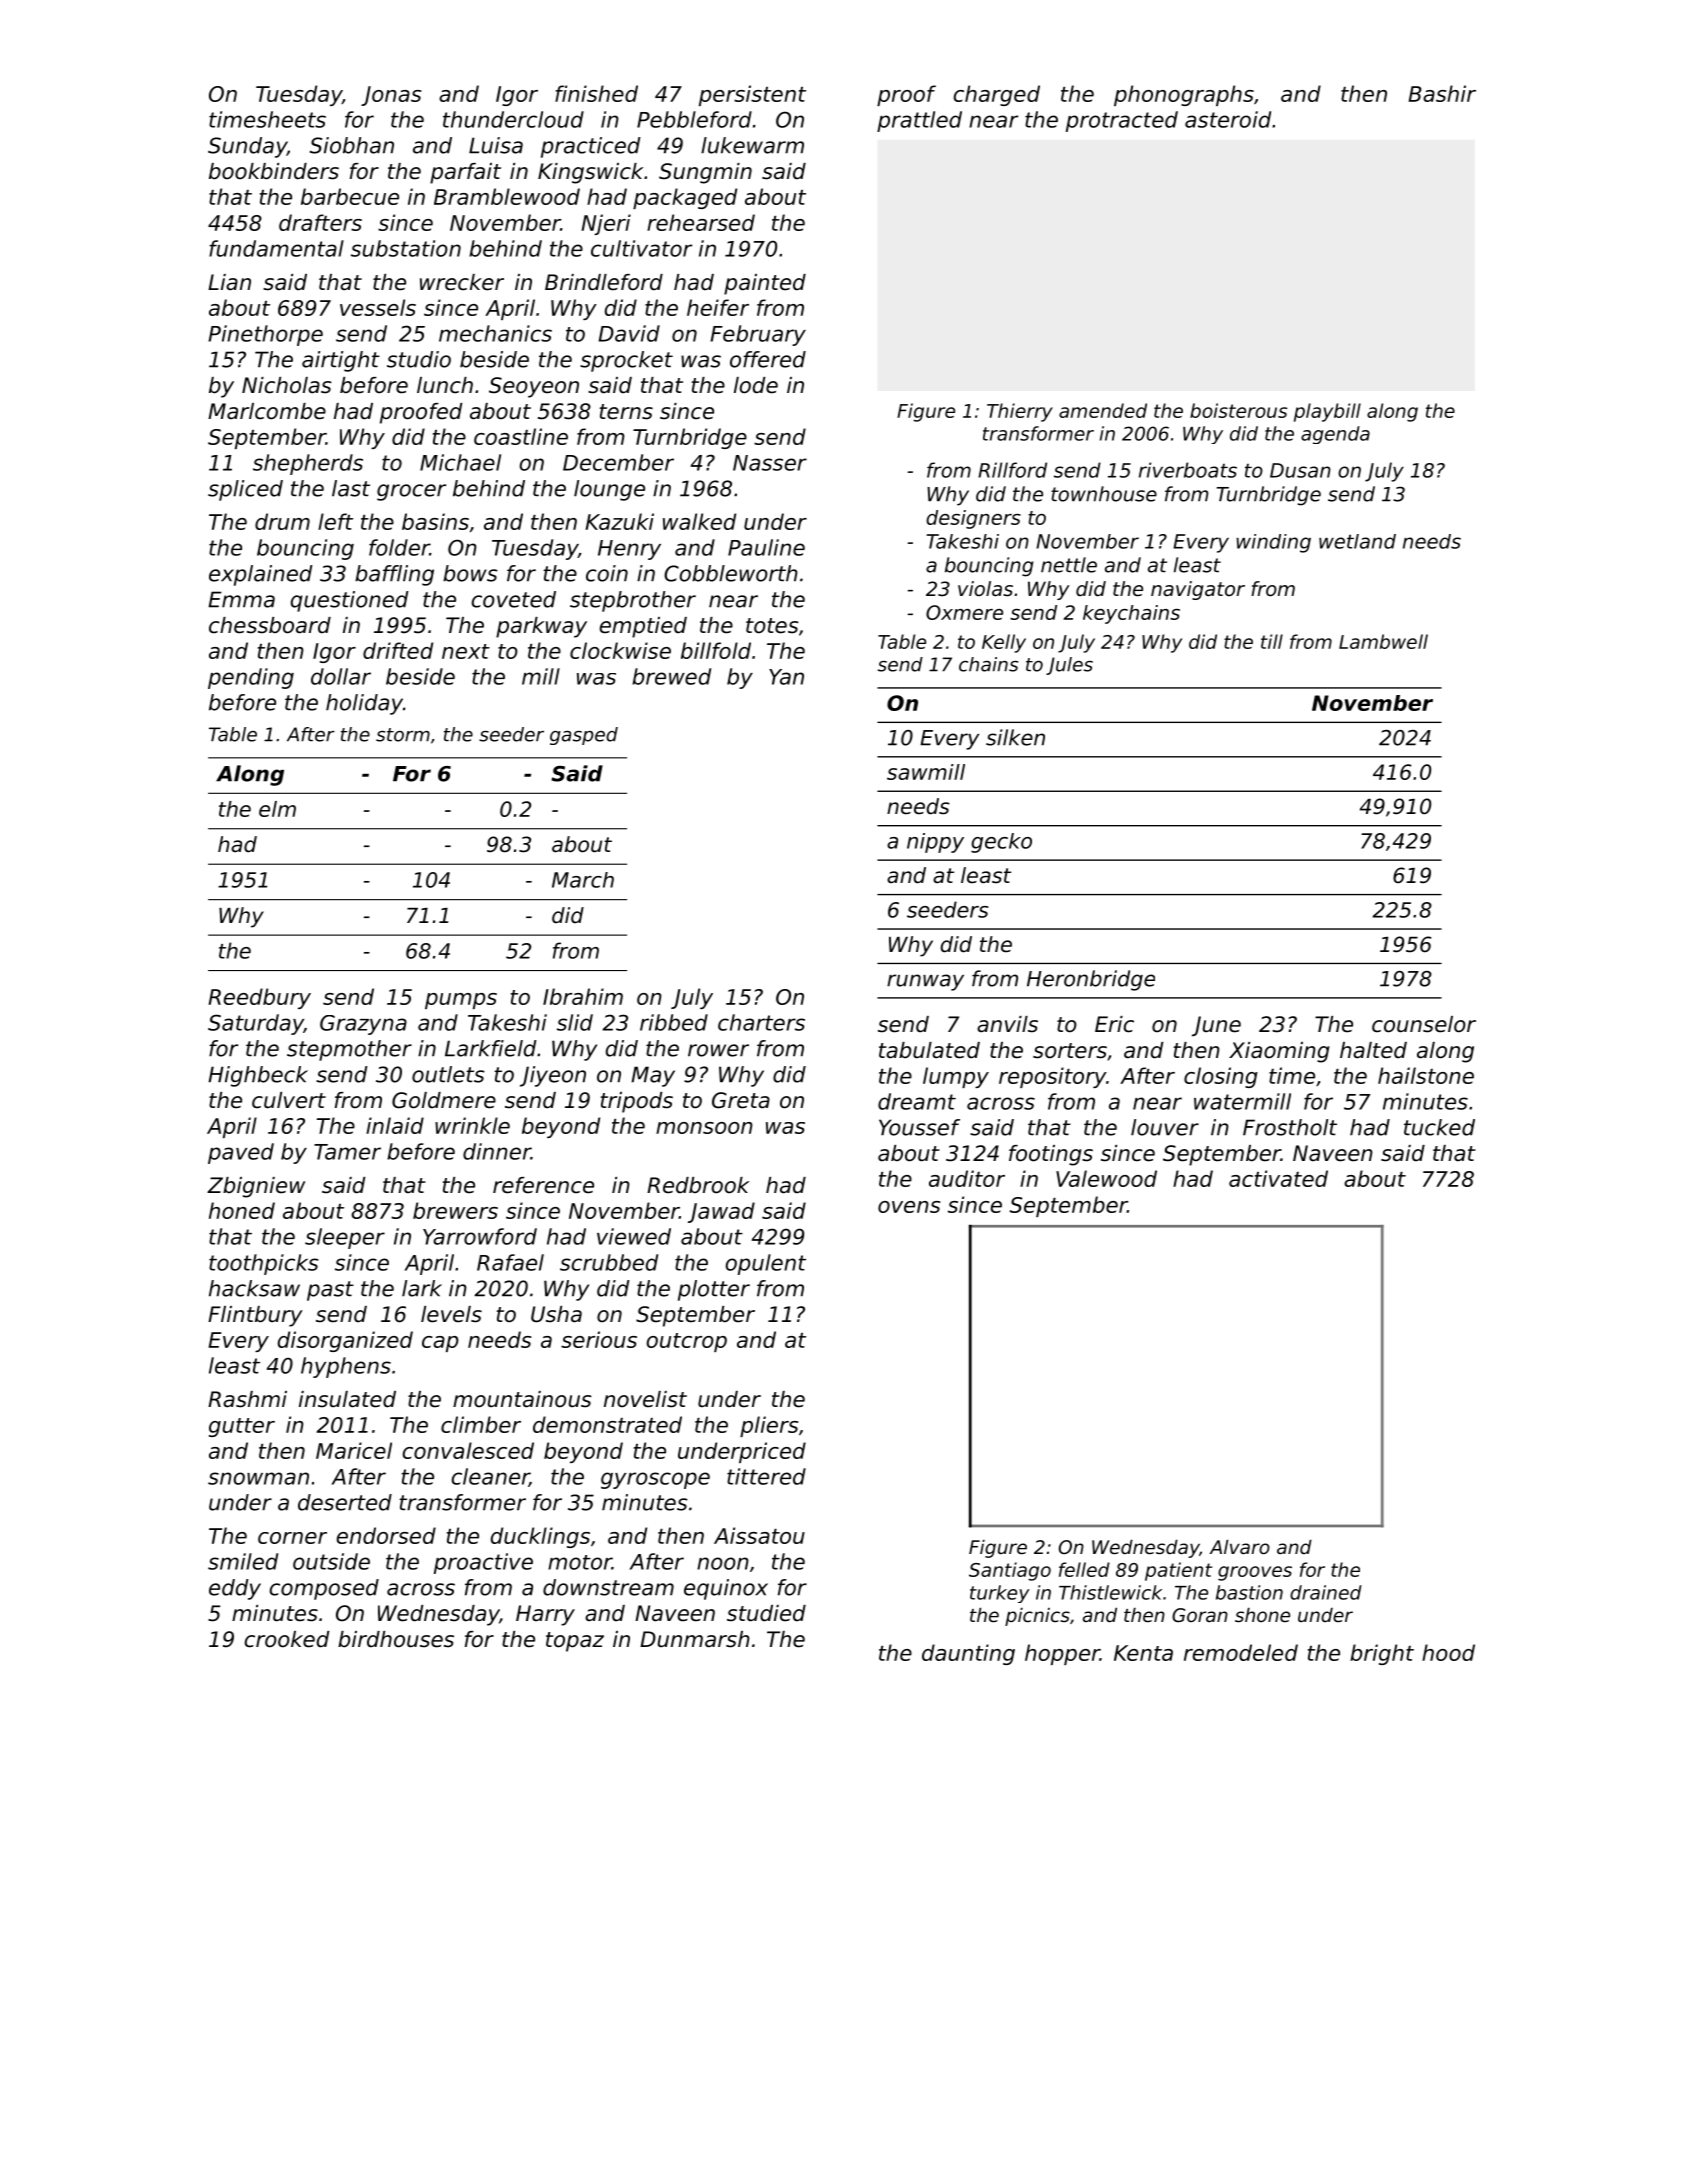 Image resolution: width=1683 pixels, height=2178 pixels. What do you see at coordinates (761, 1022) in the screenshot?
I see `charters` at bounding box center [761, 1022].
